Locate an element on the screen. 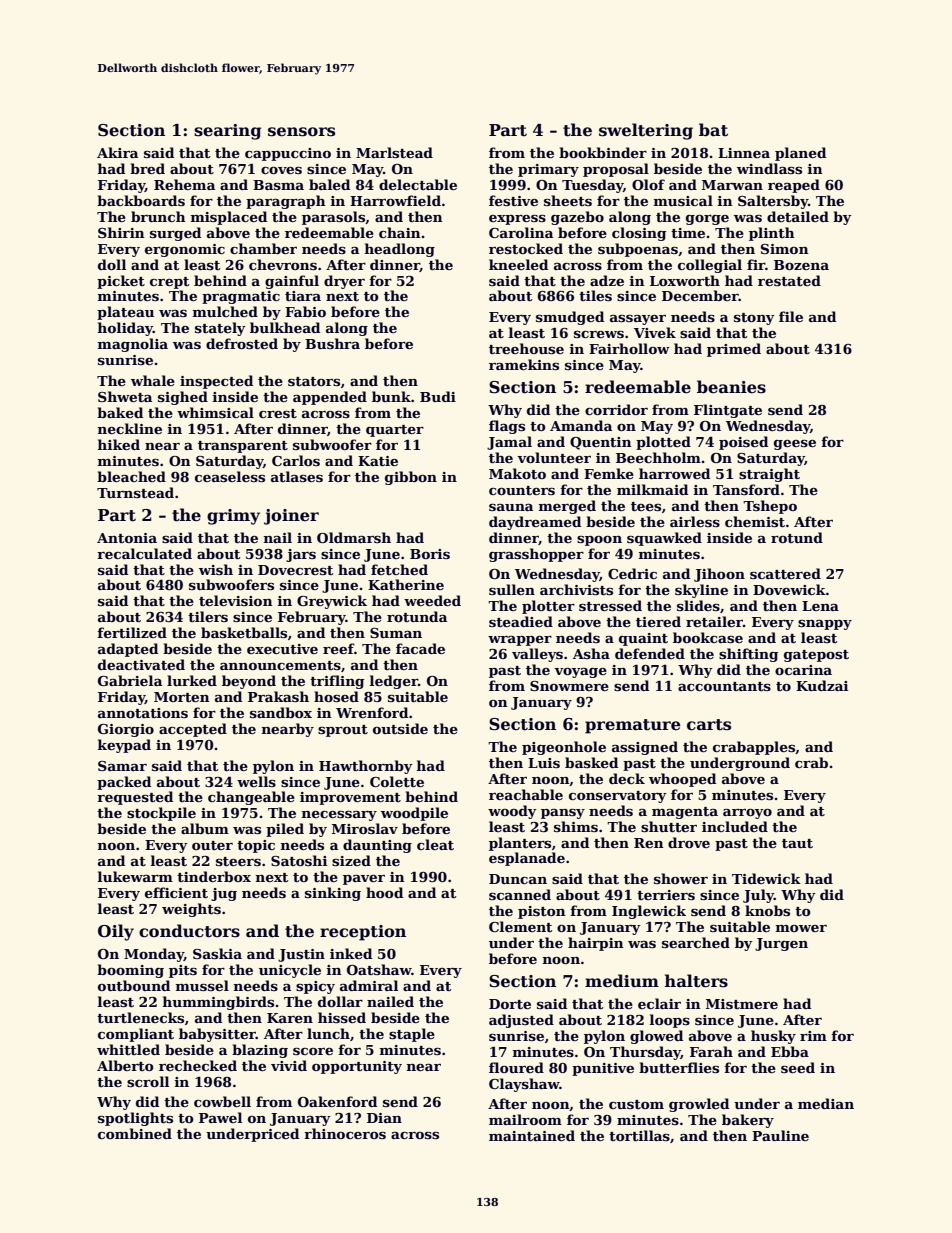  Inglewick is located at coordinates (649, 912).
